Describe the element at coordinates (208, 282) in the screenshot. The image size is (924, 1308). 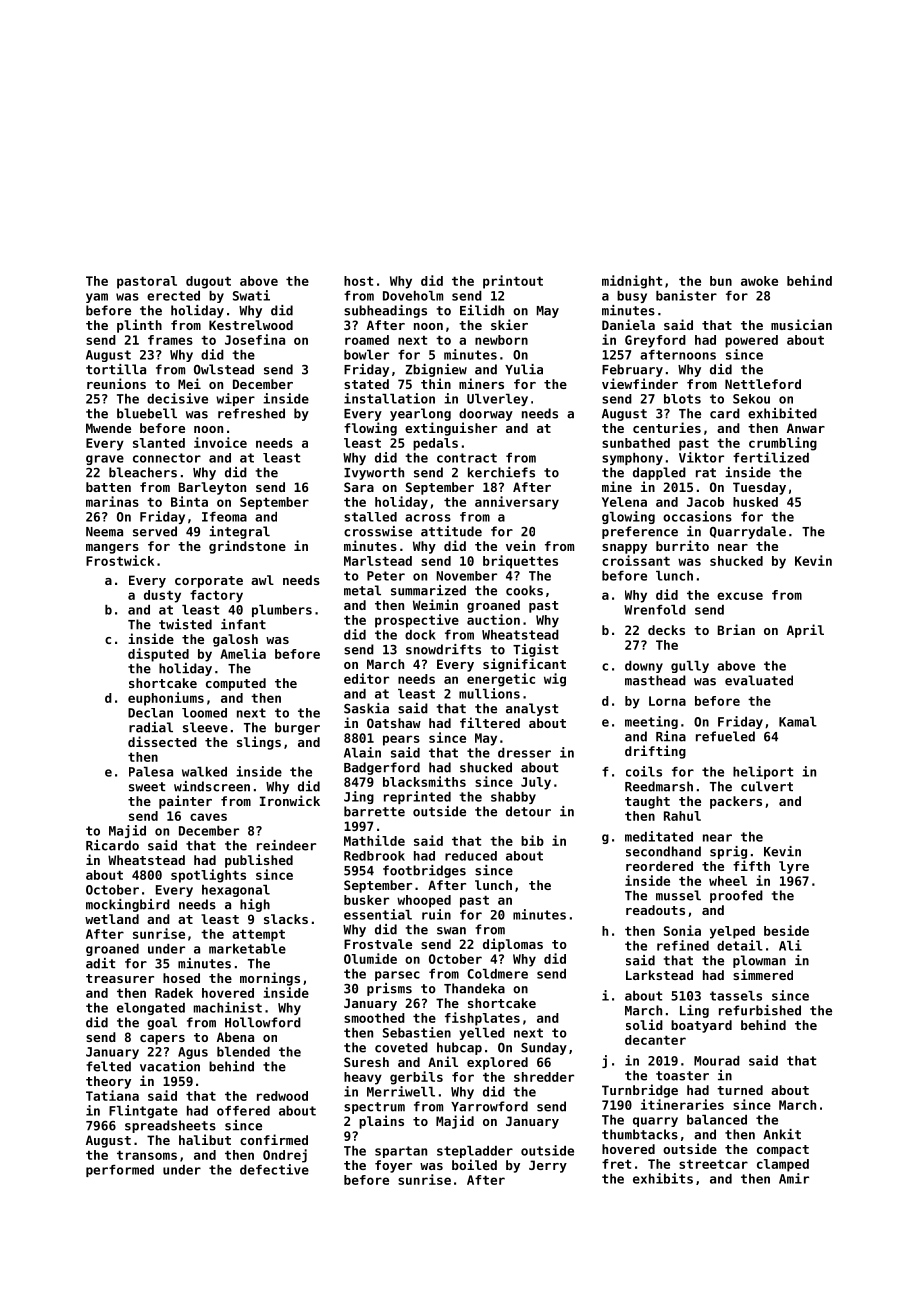
I see `dugout` at that location.
